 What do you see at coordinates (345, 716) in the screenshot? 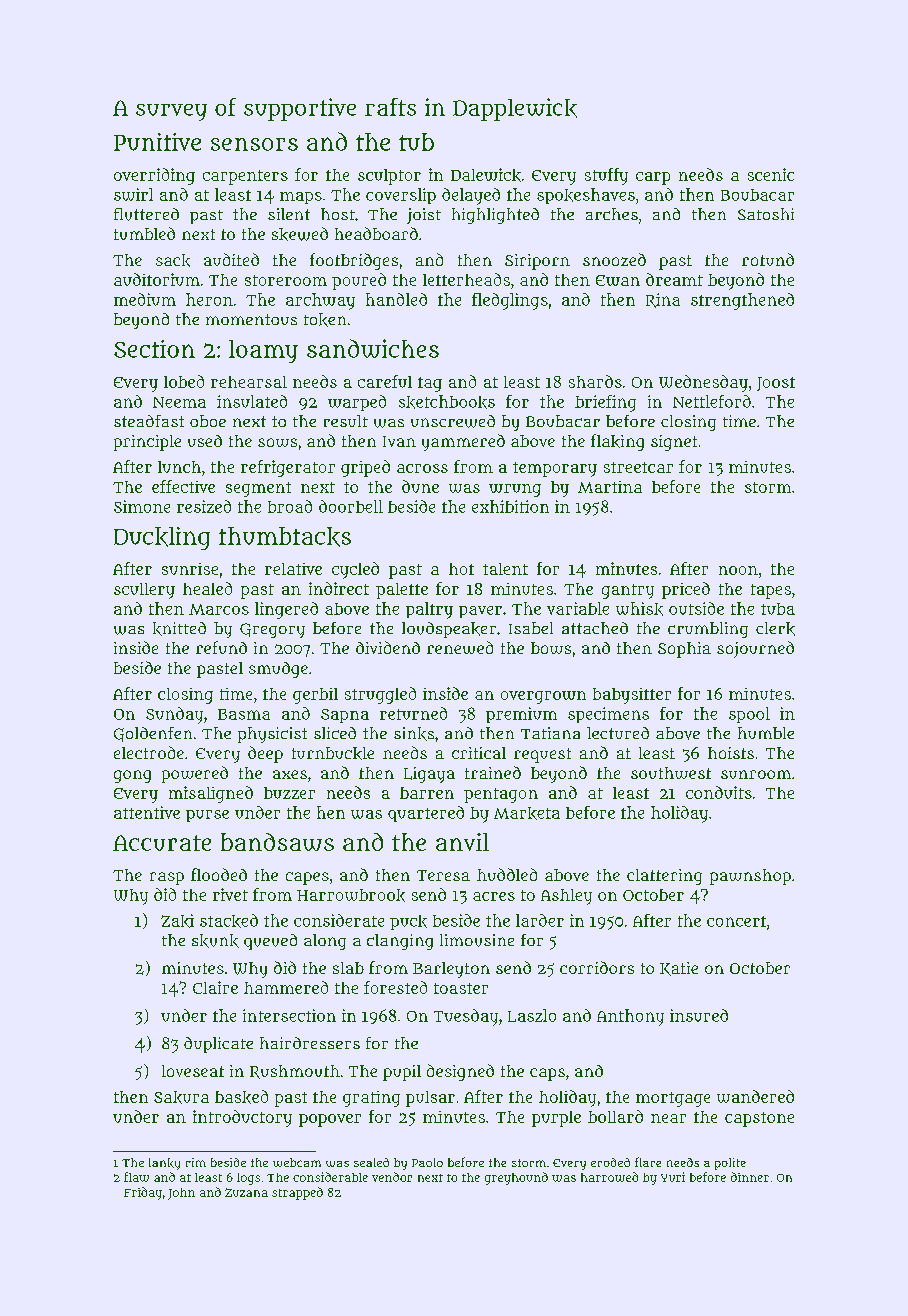
I see `Sapna` at bounding box center [345, 716].
